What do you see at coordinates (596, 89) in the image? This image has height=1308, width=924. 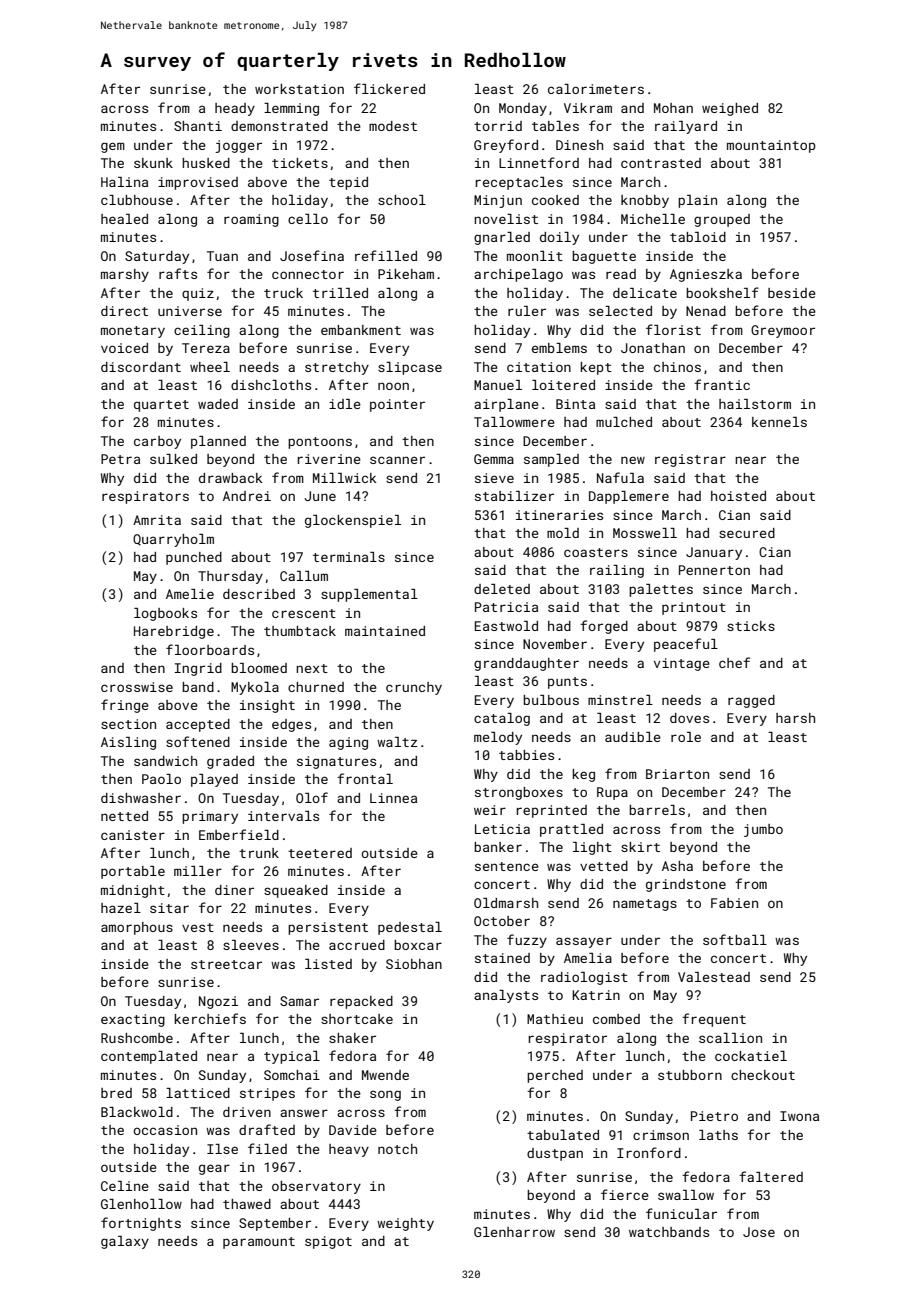 I see `calorimeters` at bounding box center [596, 89].
